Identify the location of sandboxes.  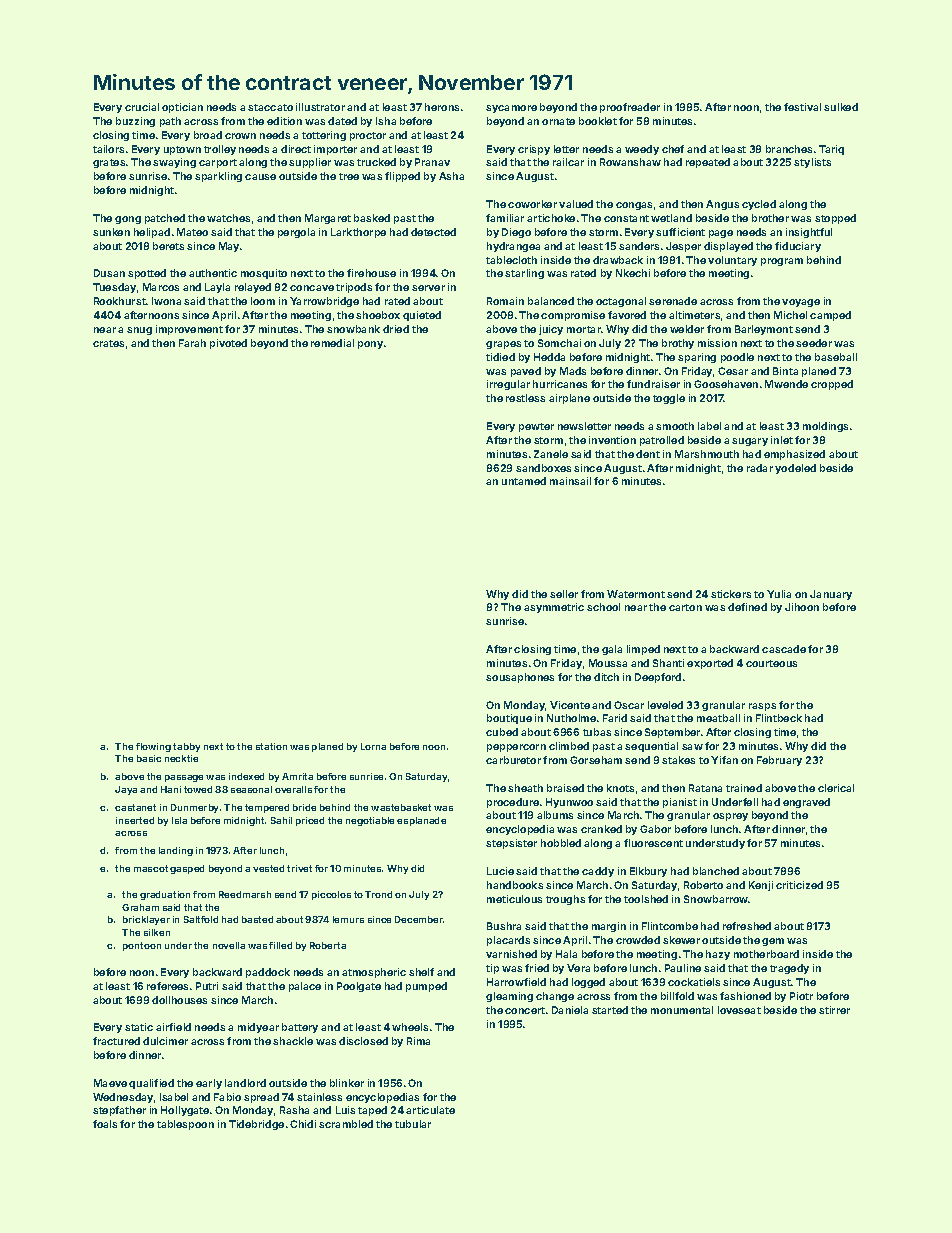
(543, 468).
